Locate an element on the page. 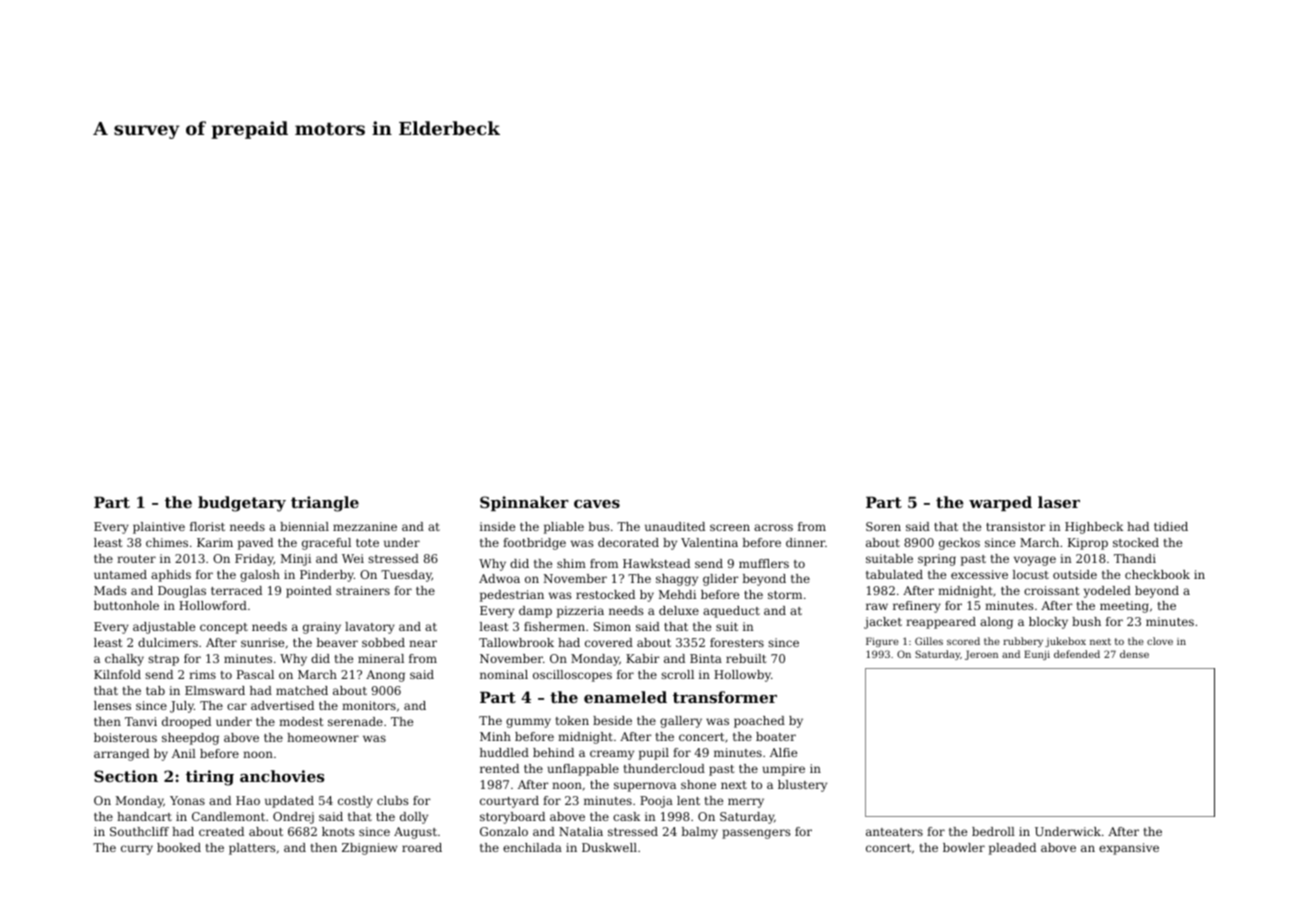 This page has width=1308, height=924. caves is located at coordinates (597, 504).
